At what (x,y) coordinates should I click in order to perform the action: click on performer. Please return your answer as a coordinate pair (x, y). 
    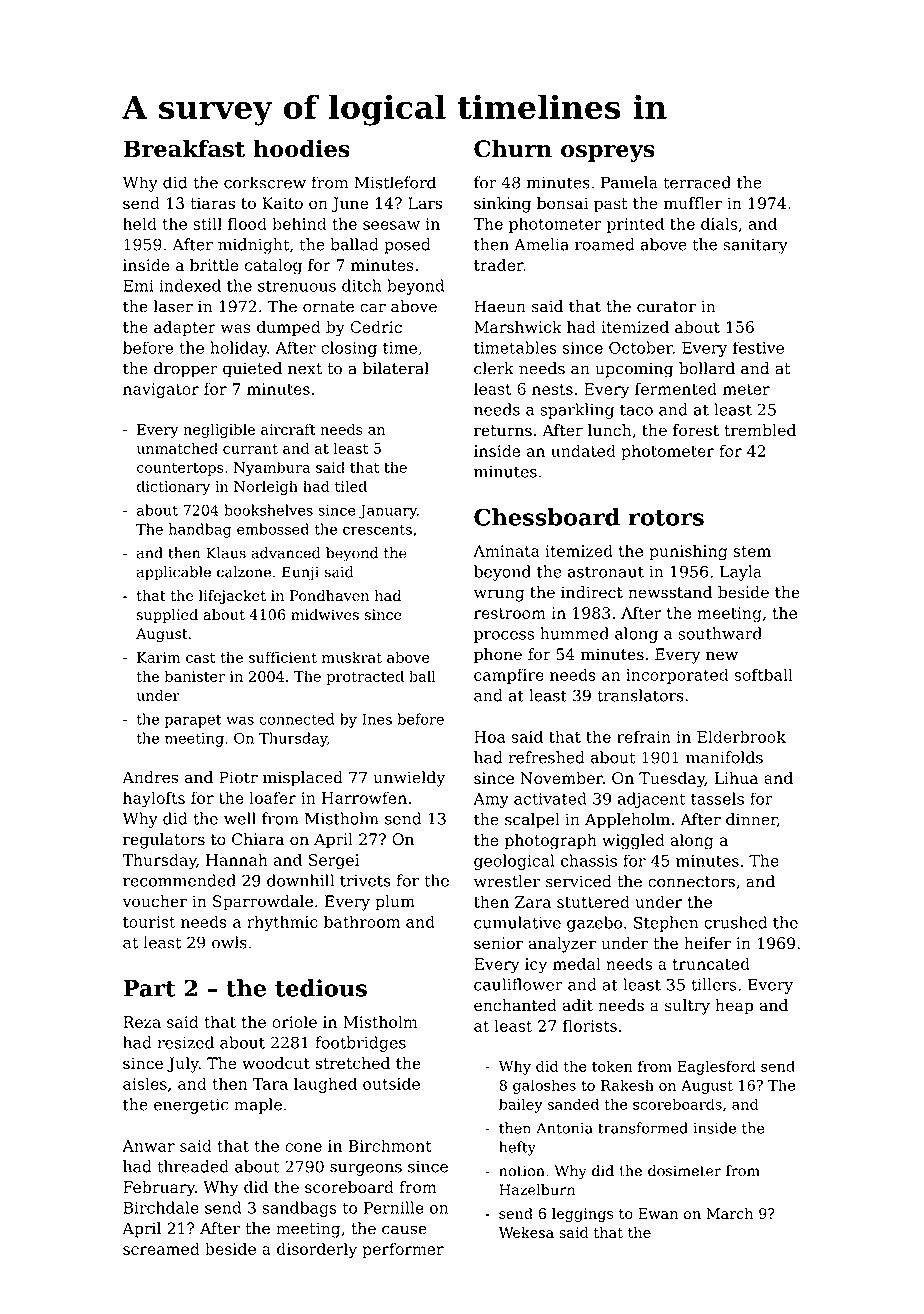
    Looking at the image, I should click on (403, 1250).
